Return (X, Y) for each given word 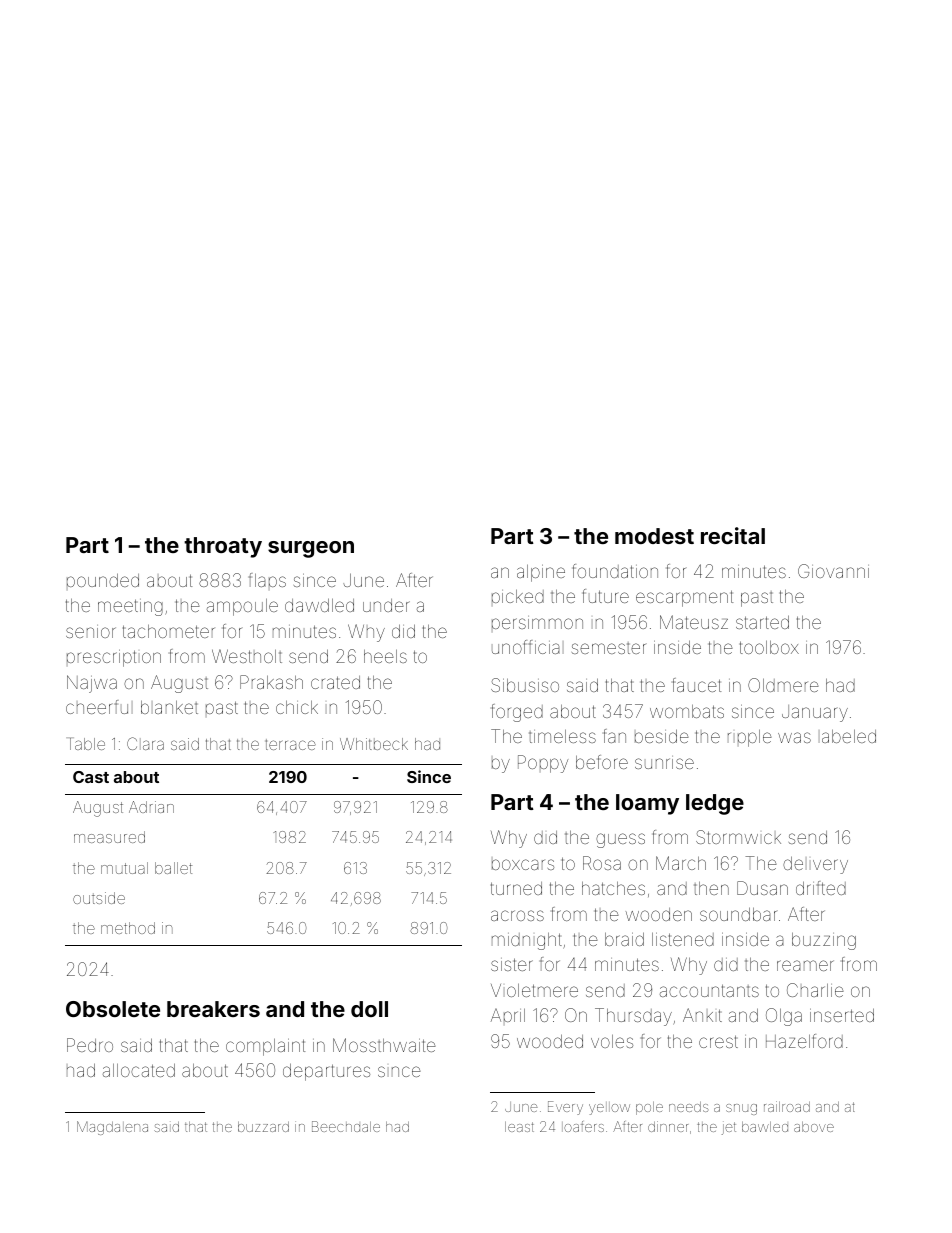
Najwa (92, 684)
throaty (223, 547)
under (386, 605)
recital (733, 535)
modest (654, 536)
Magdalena (112, 1128)
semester (609, 648)
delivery (815, 865)
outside (99, 898)
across (517, 915)
